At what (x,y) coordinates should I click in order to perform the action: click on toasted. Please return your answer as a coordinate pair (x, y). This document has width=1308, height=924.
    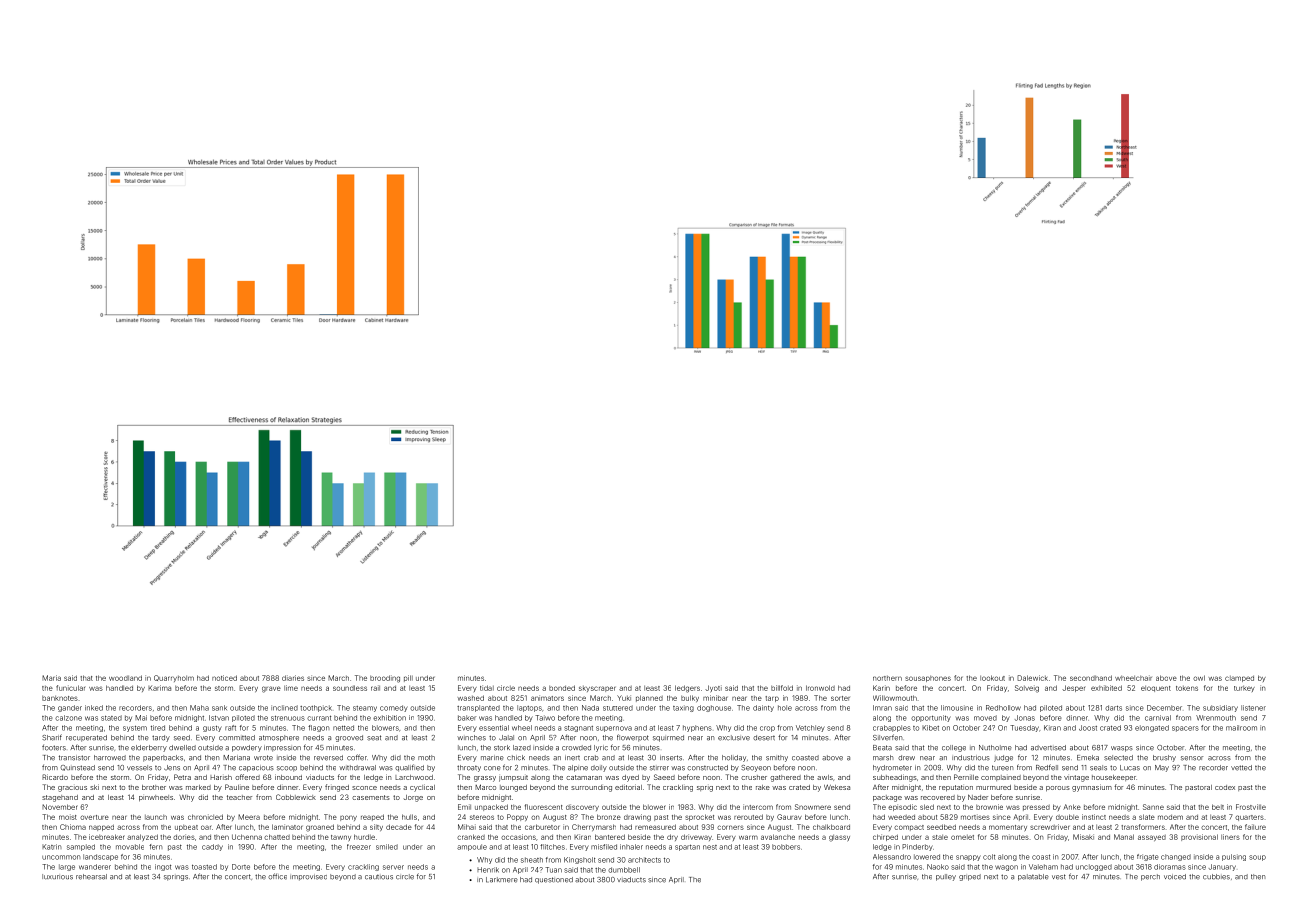
    Looking at the image, I should click on (204, 867).
